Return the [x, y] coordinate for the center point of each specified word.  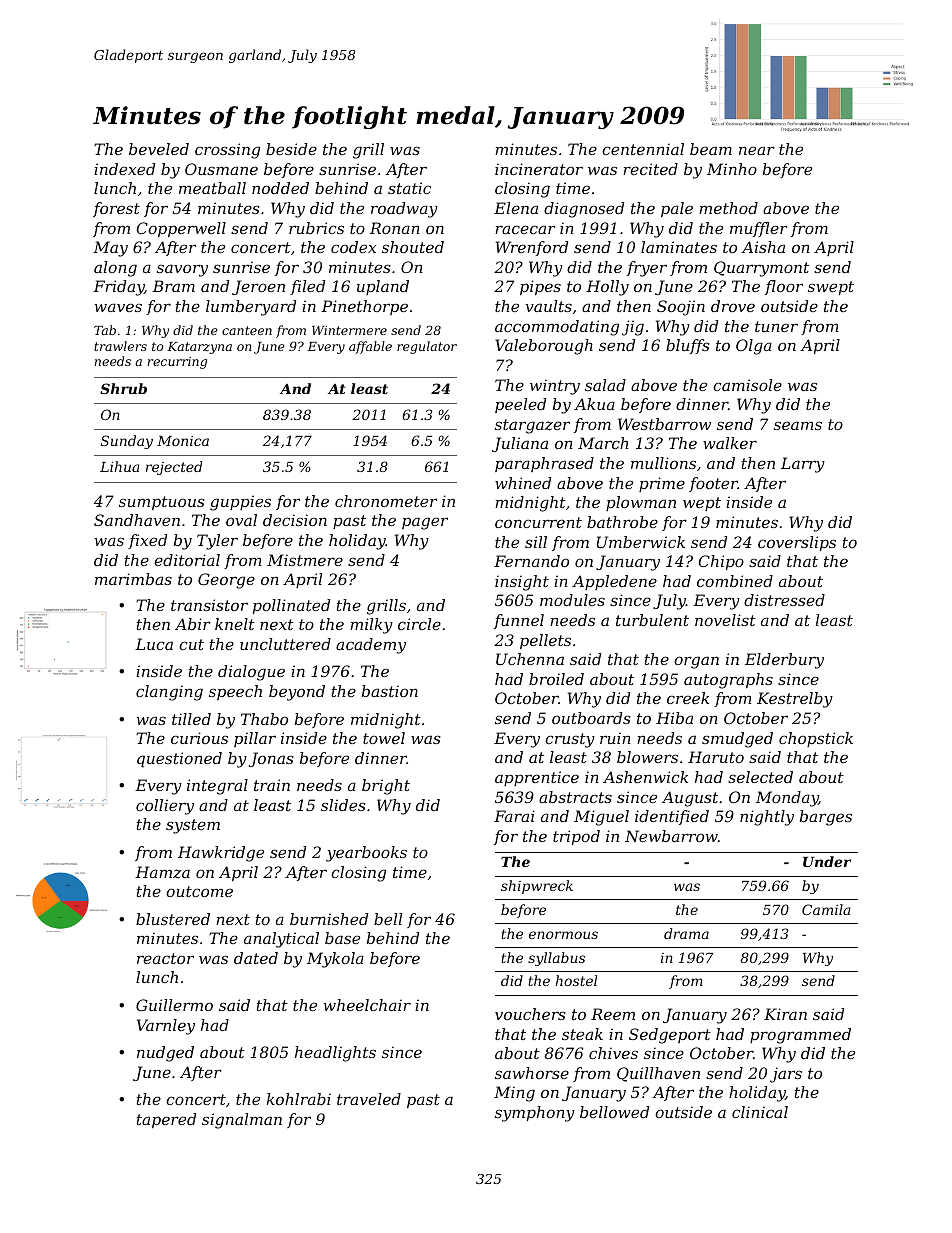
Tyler [217, 542]
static [409, 188]
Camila [826, 909]
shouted [413, 247]
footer [713, 484]
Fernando [531, 561]
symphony [535, 1114]
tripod [576, 837]
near [757, 150]
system [193, 826]
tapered [166, 1120]
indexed [124, 169]
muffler [759, 229]
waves [118, 307]
